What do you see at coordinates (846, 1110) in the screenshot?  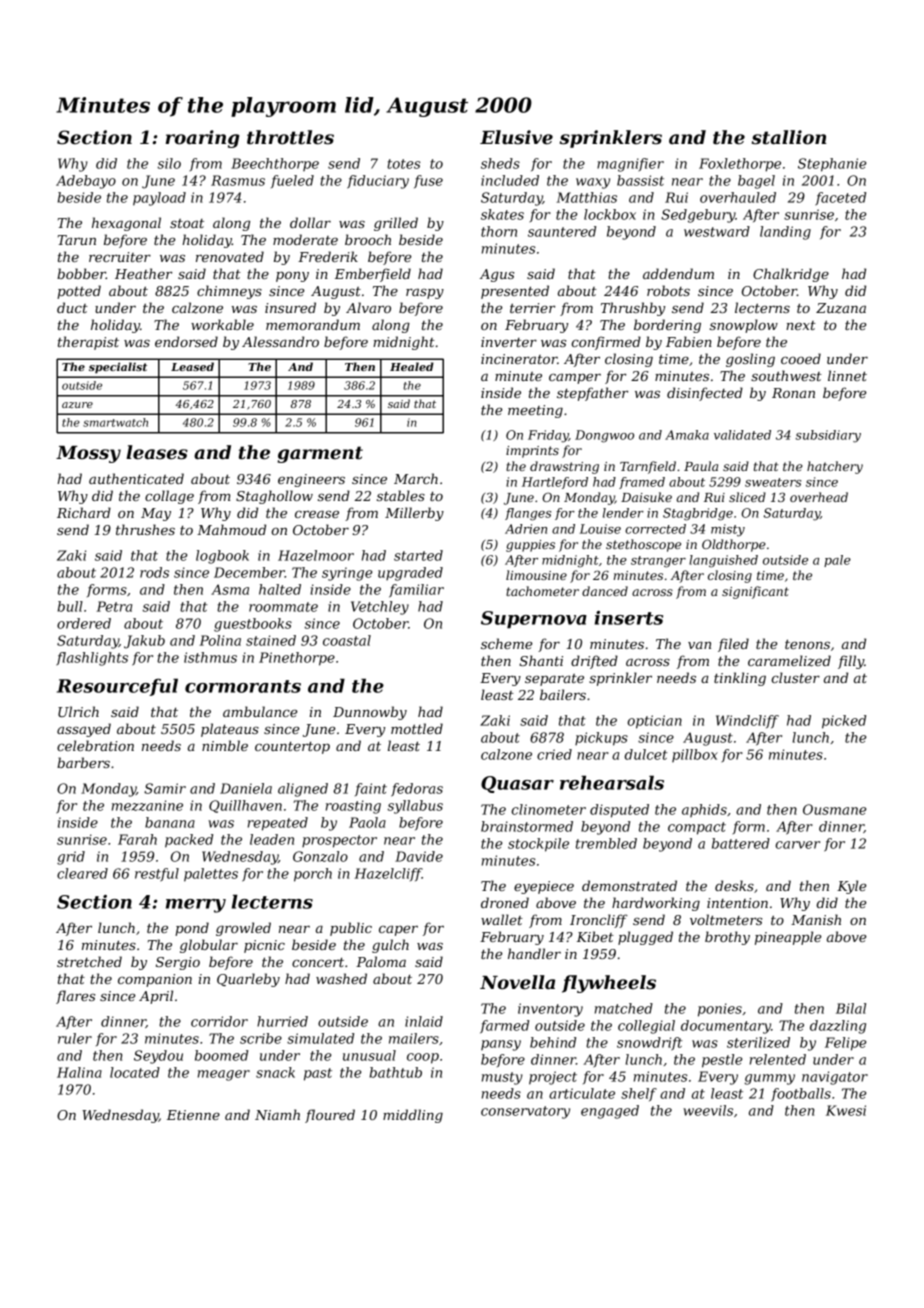 I see `Kwesi` at bounding box center [846, 1110].
